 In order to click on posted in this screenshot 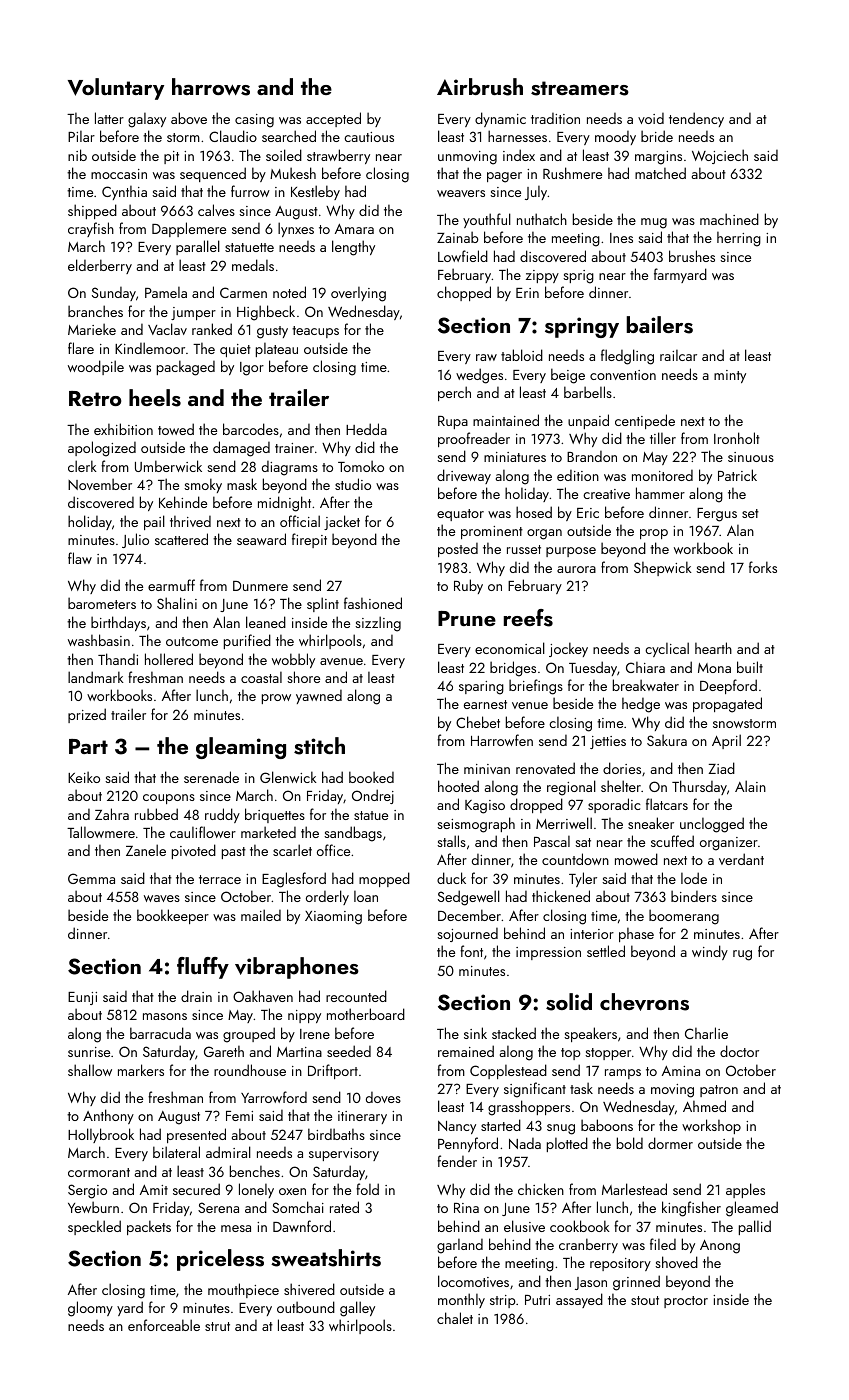, I will do `click(458, 550)`.
